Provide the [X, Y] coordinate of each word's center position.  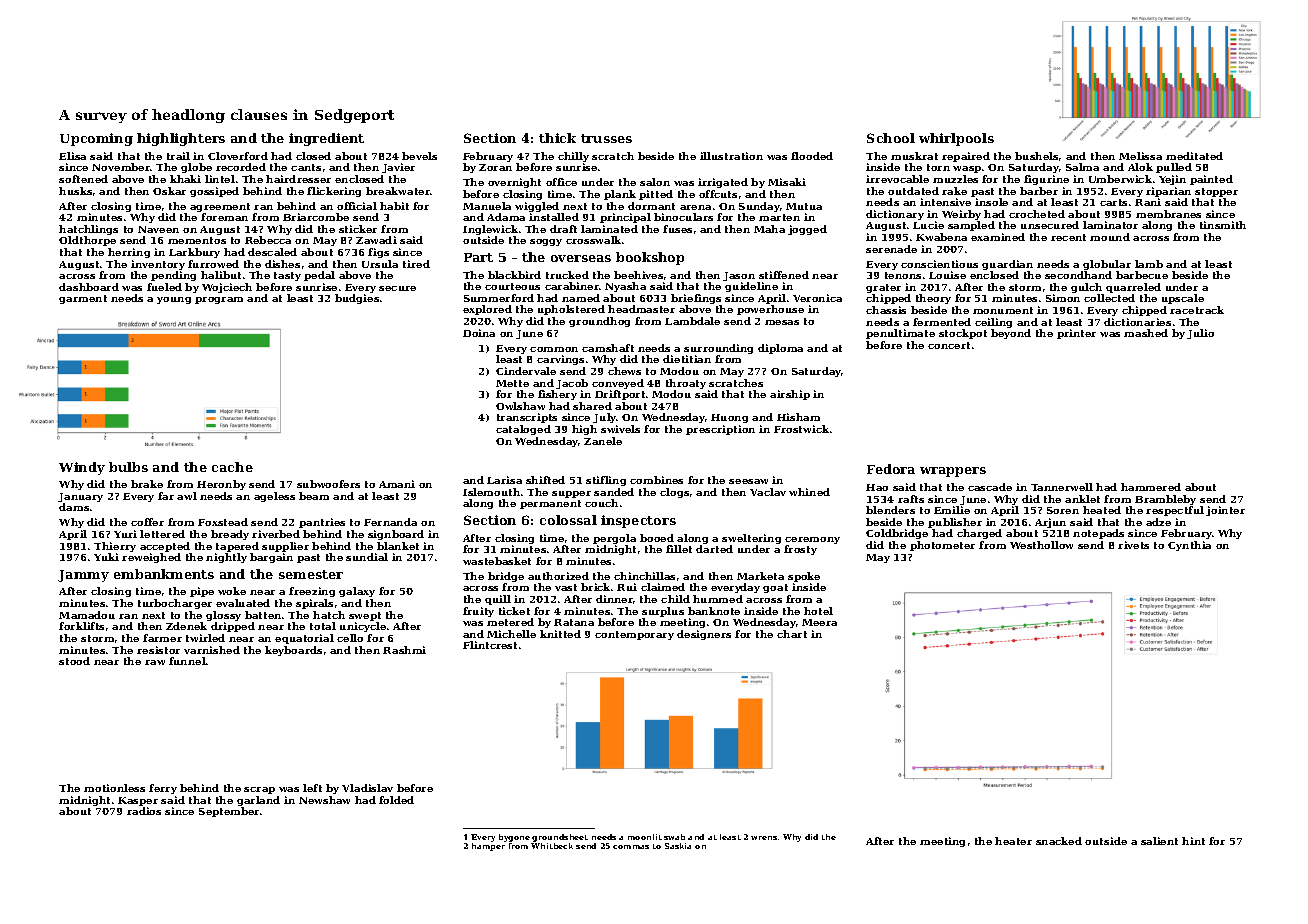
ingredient [326, 139]
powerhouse [770, 310]
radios [144, 811]
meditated [1194, 156]
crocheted [1037, 214]
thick [557, 138]
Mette [512, 383]
